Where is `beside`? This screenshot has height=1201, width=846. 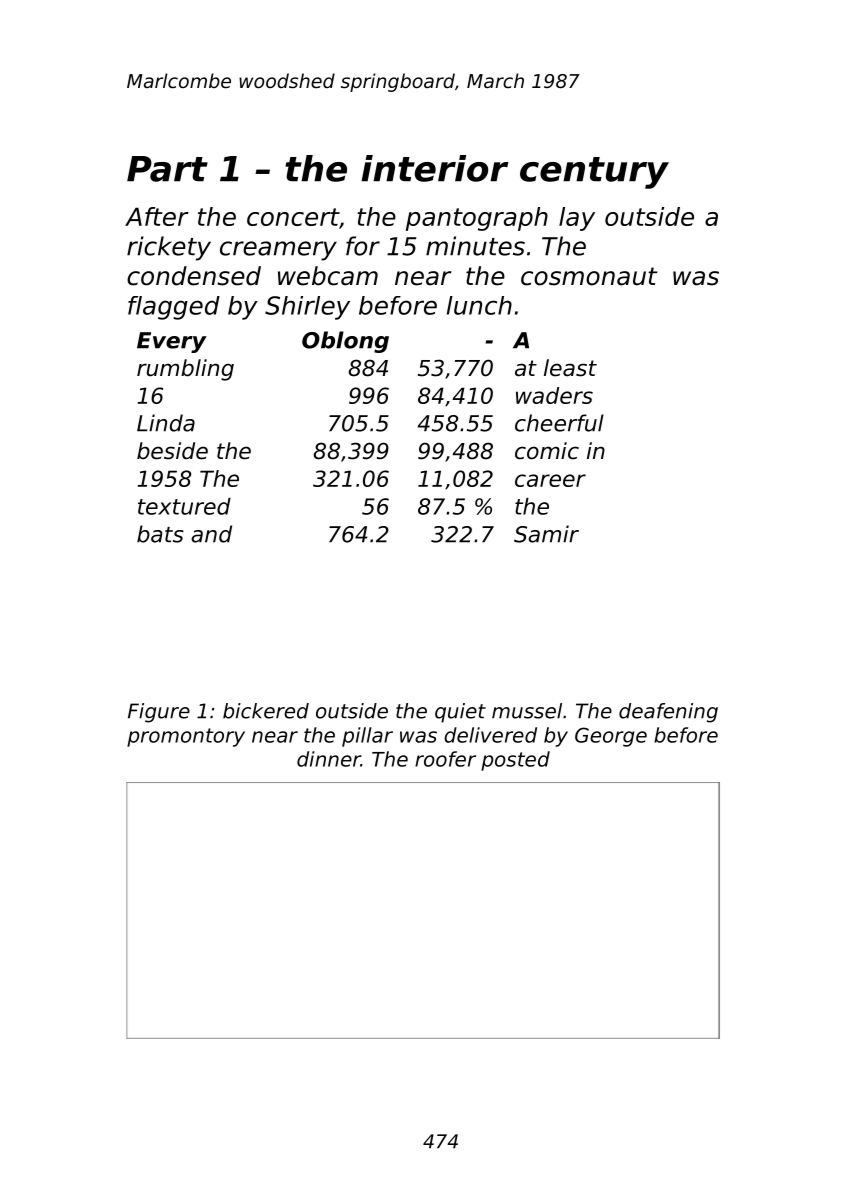 beside is located at coordinates (172, 451).
